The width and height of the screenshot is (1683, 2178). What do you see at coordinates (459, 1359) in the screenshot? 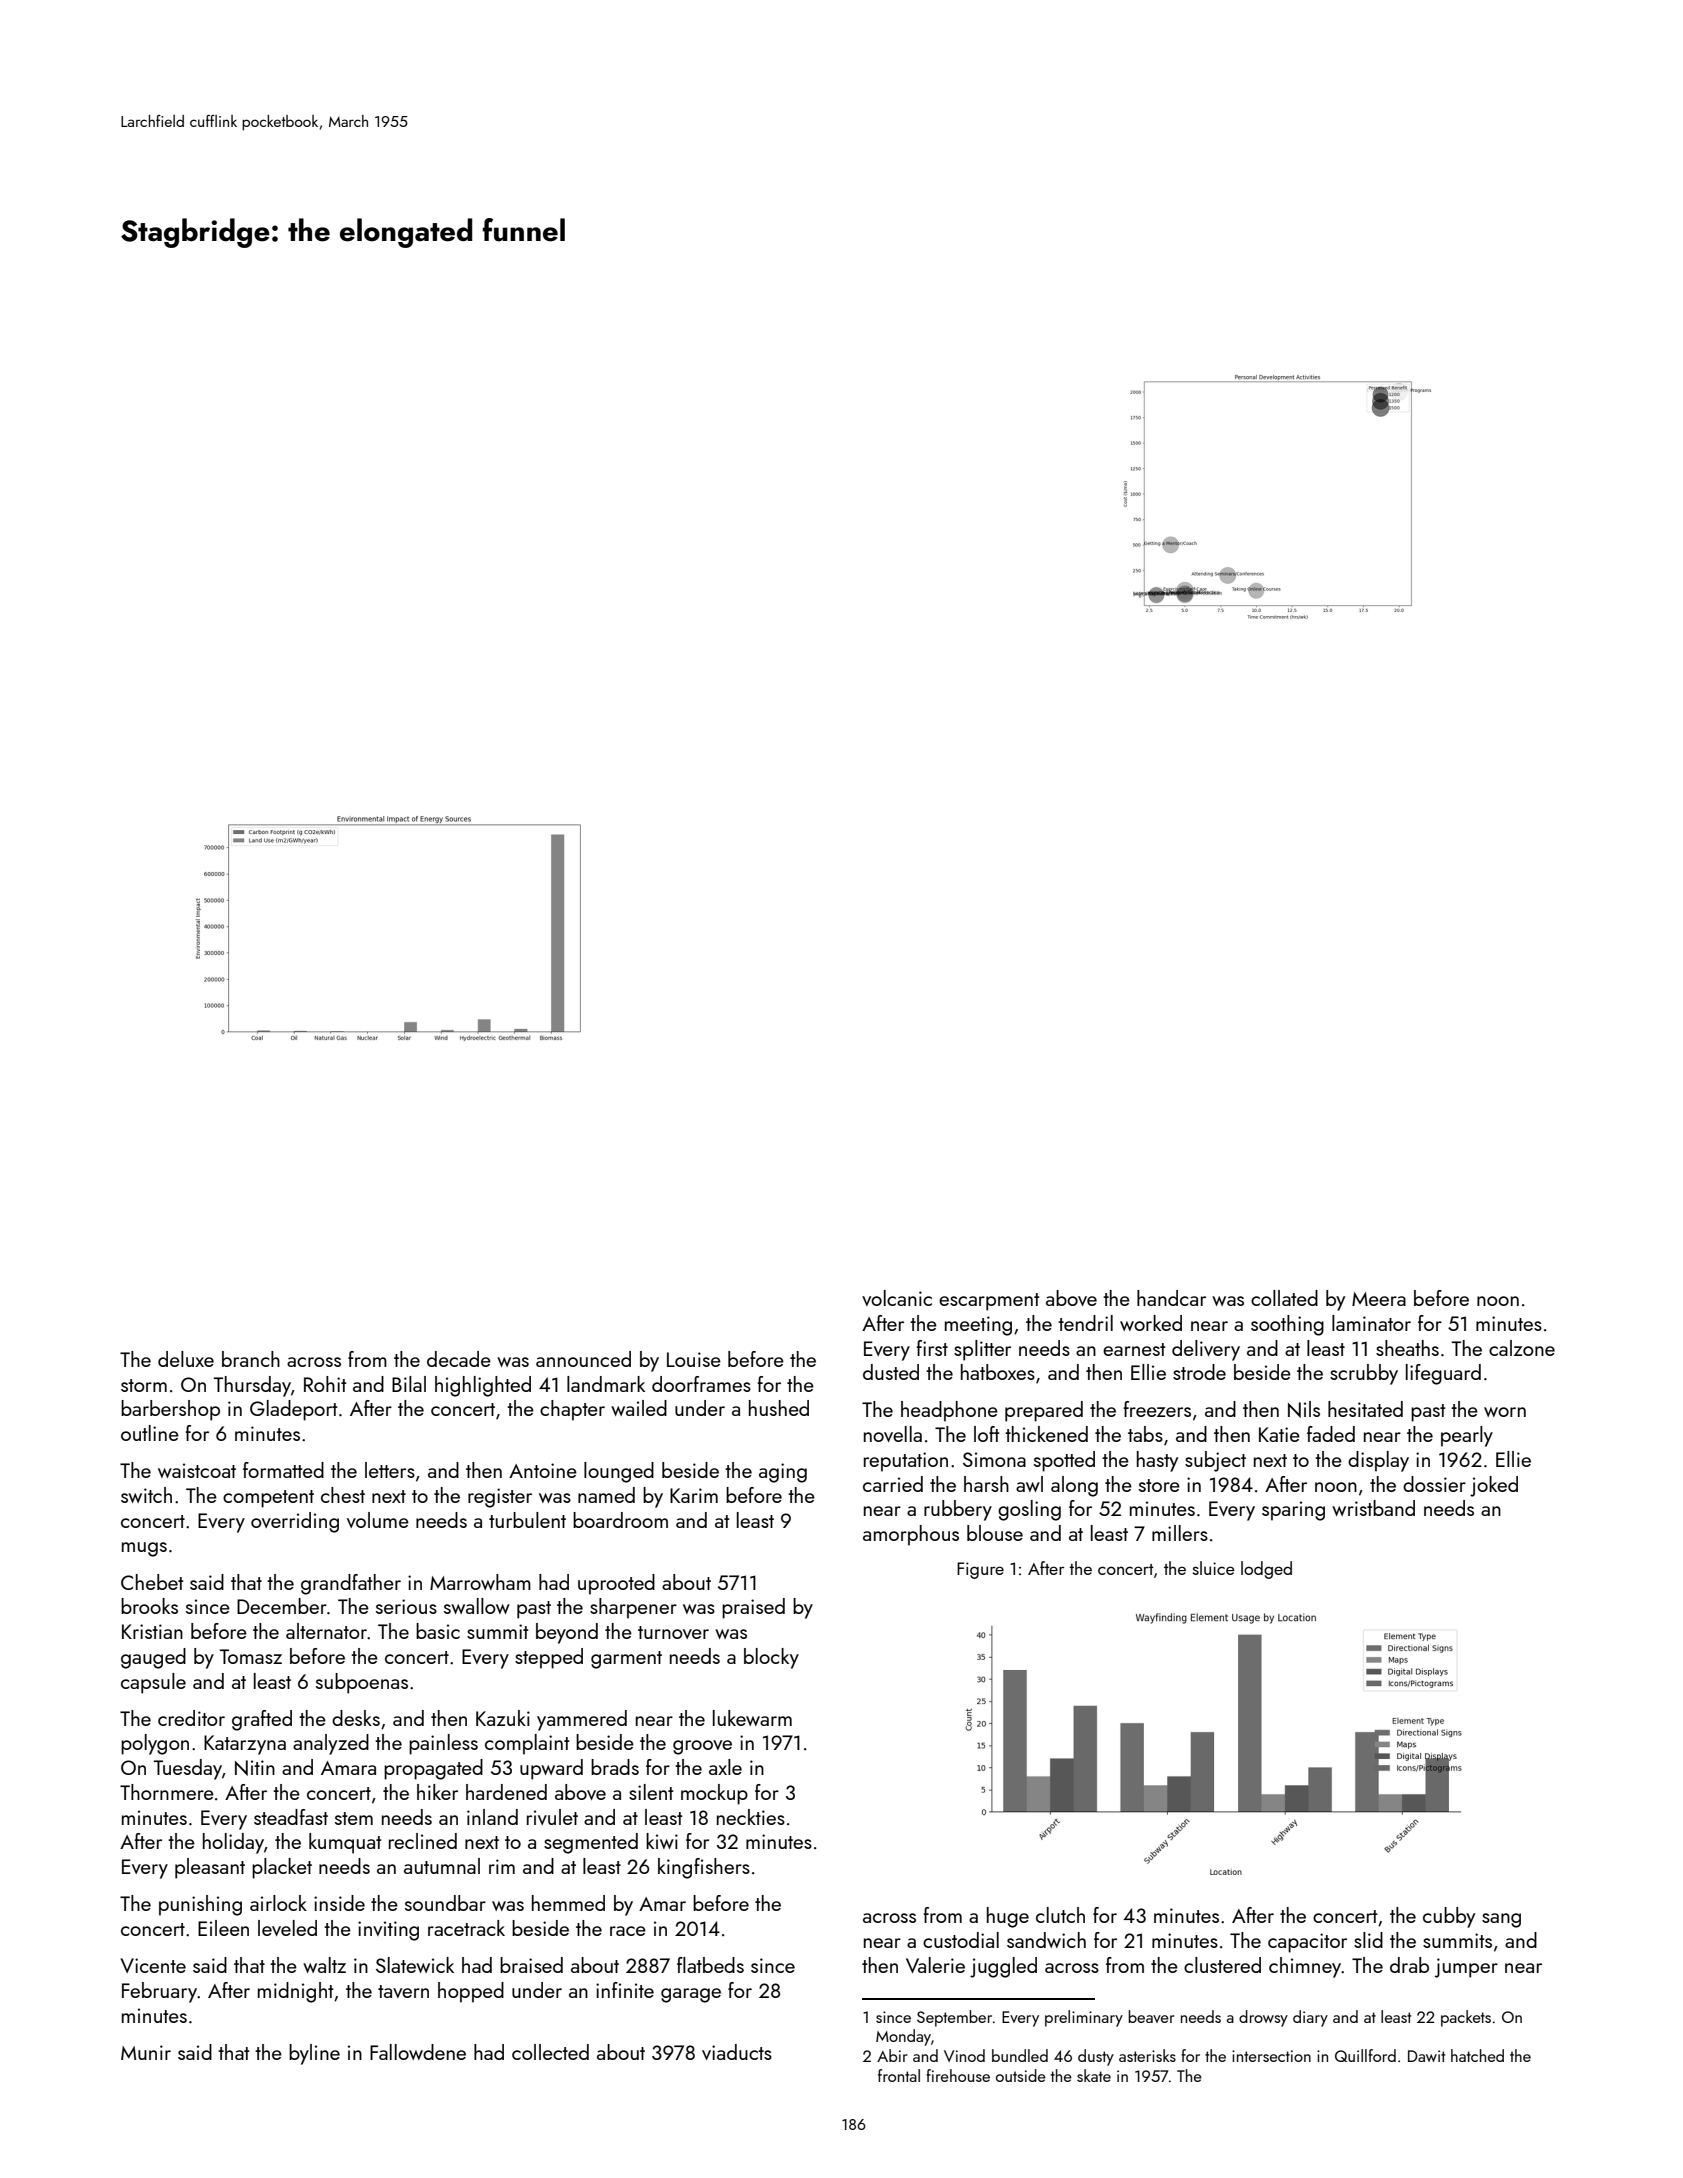
I see `decade` at bounding box center [459, 1359].
